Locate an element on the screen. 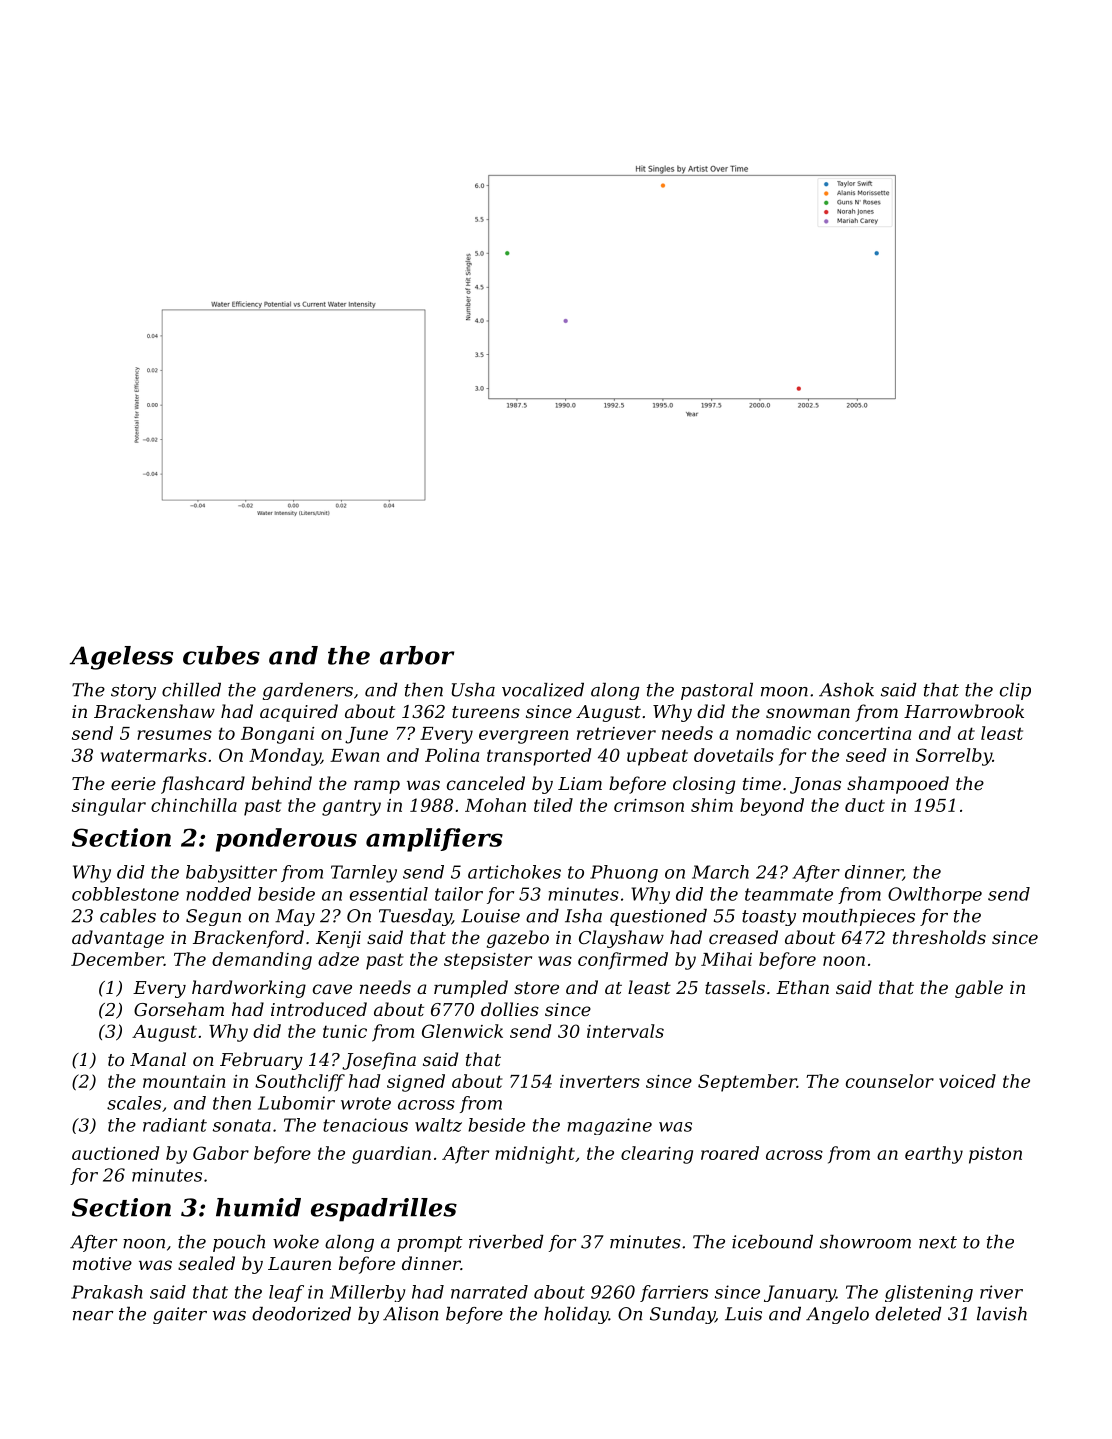  sealed is located at coordinates (206, 1263).
